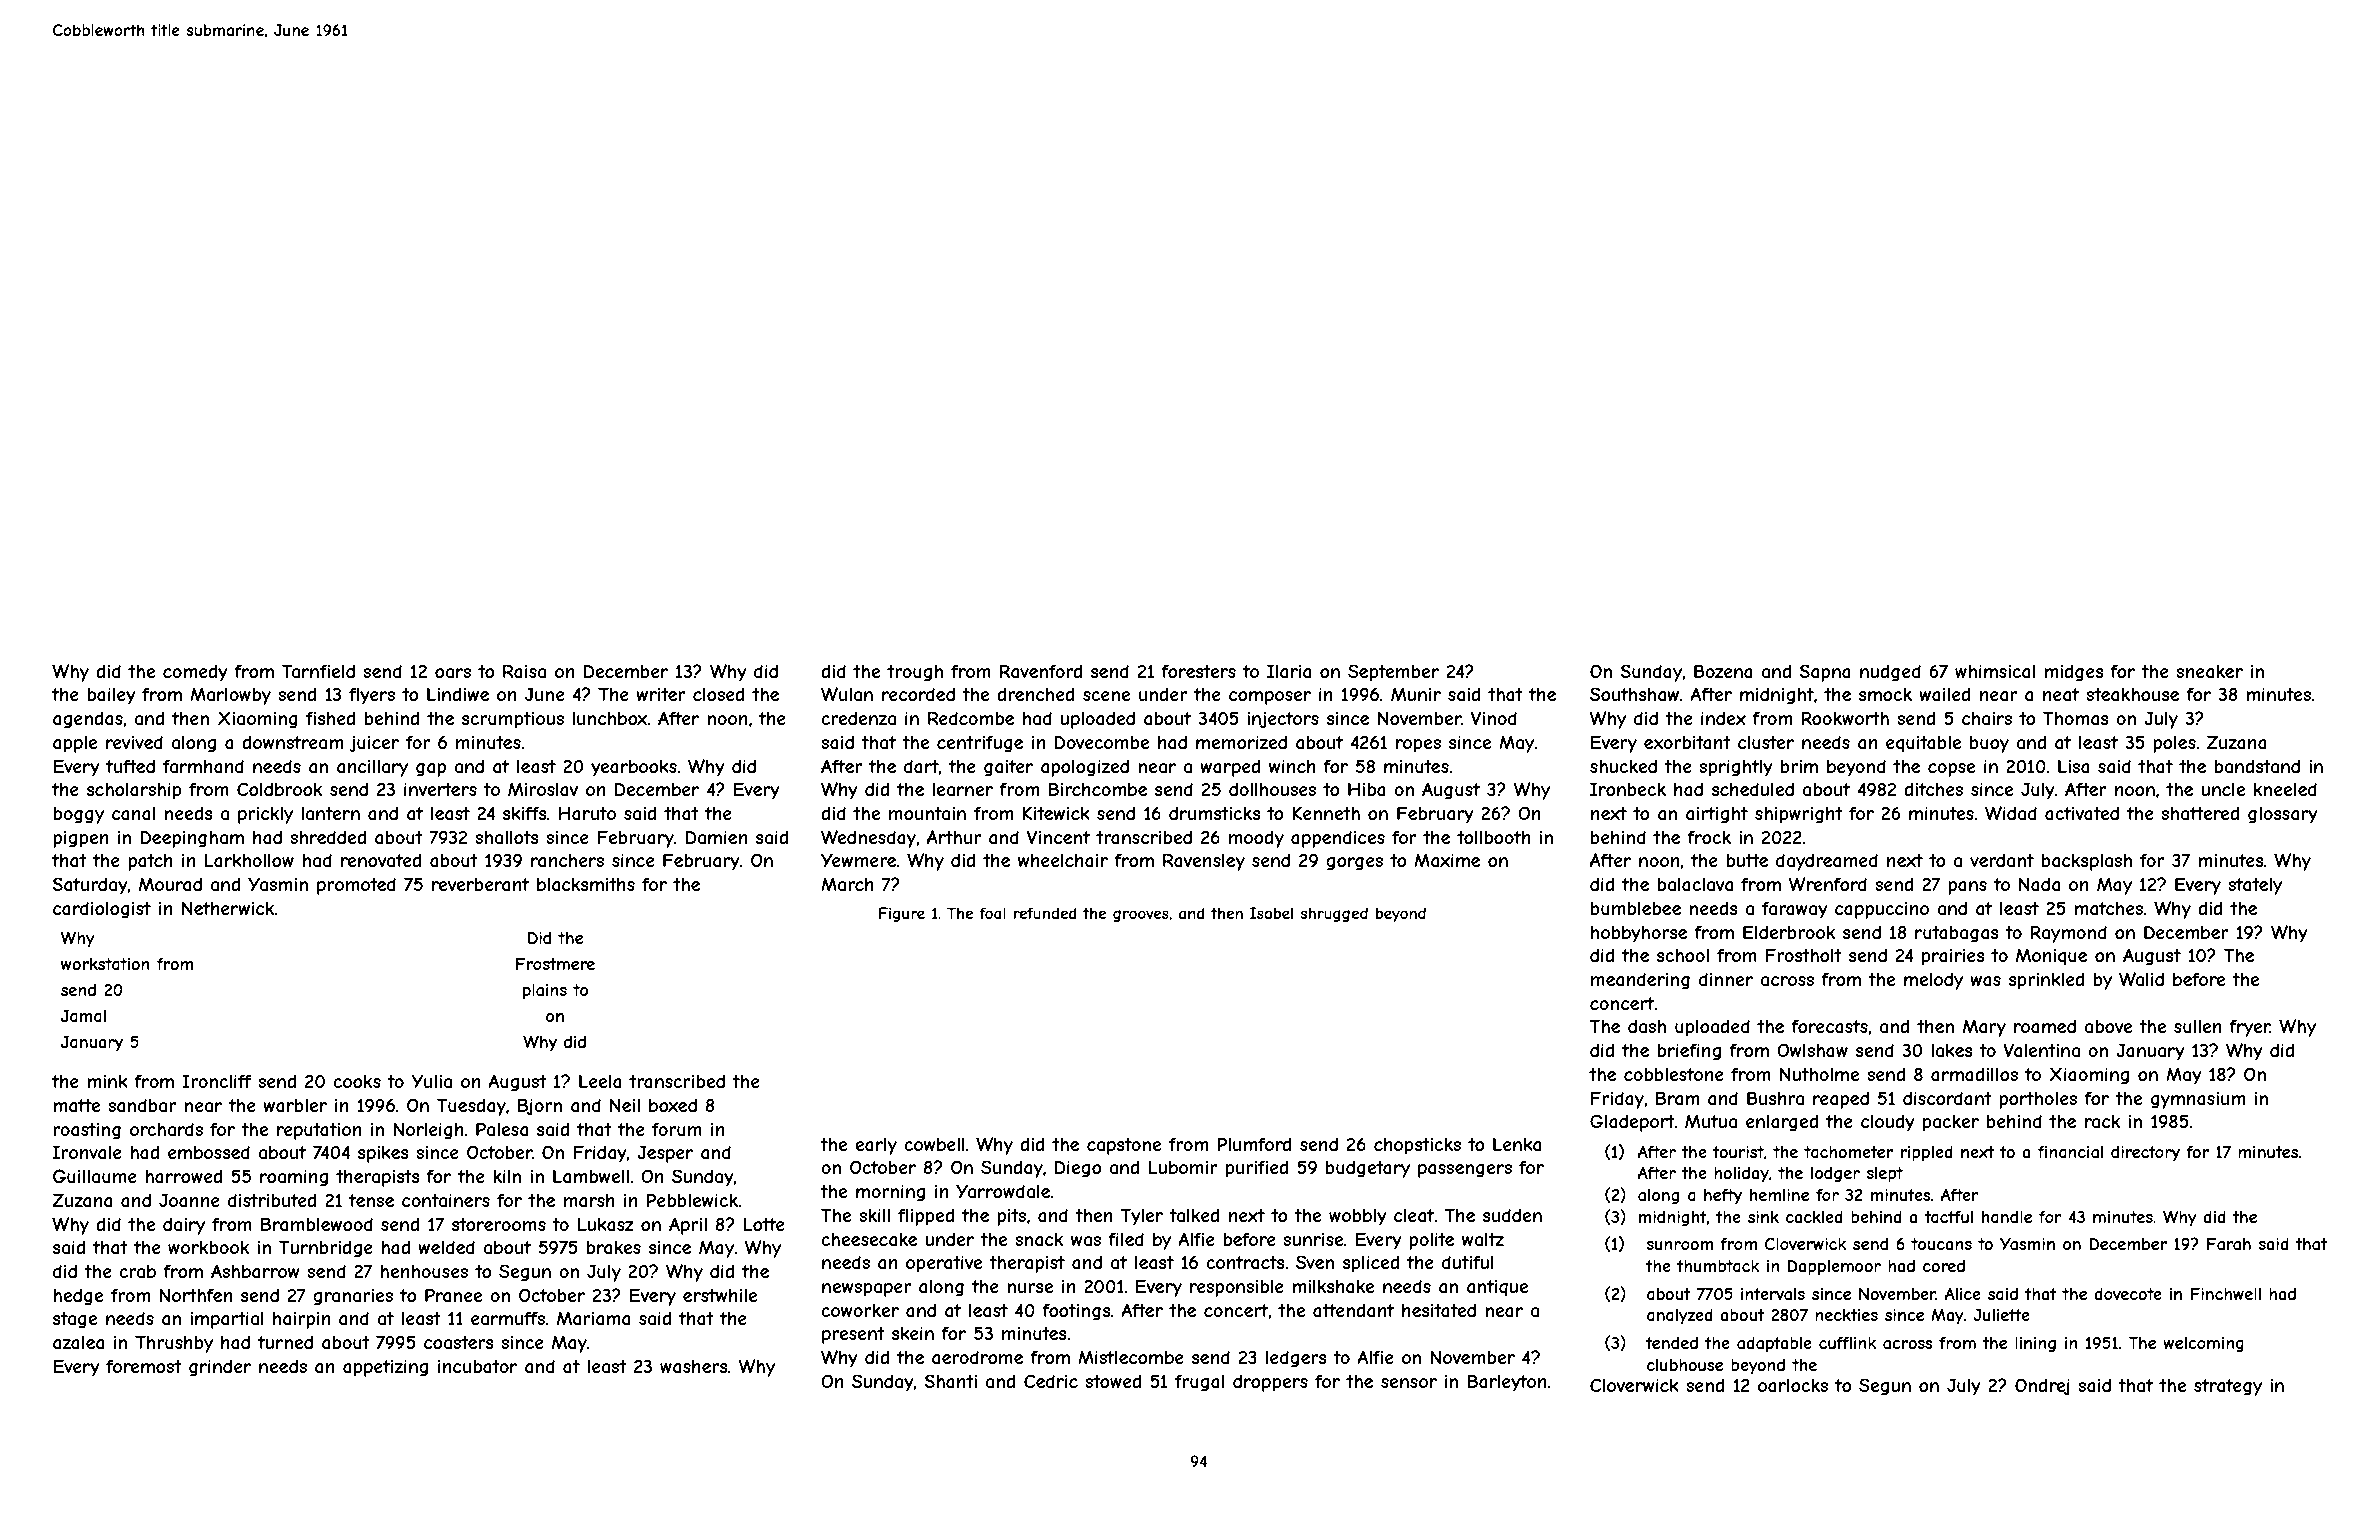  What do you see at coordinates (195, 673) in the screenshot?
I see `comedy` at bounding box center [195, 673].
